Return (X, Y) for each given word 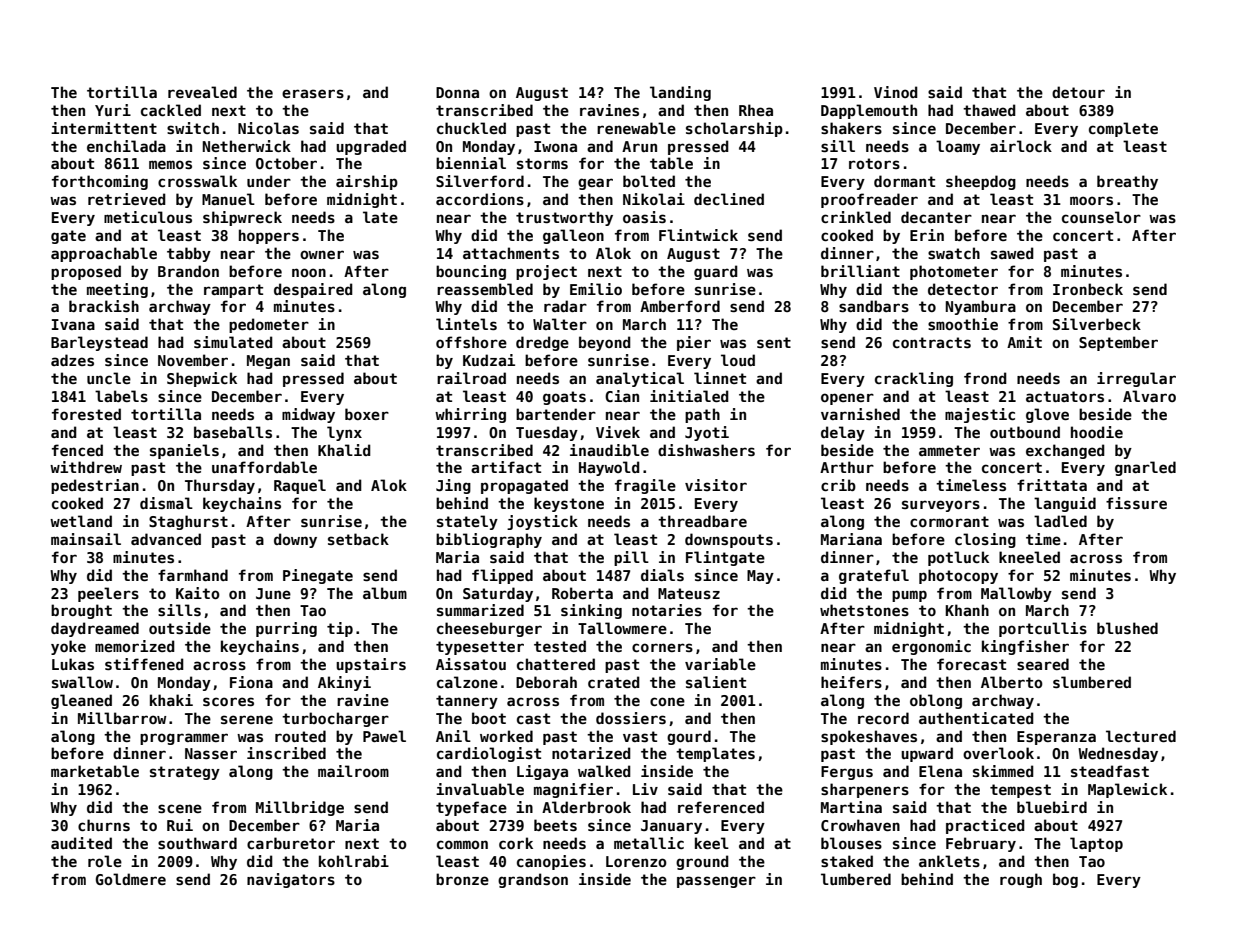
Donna (457, 92)
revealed (202, 92)
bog (1065, 880)
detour (1078, 92)
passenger (716, 882)
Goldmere (131, 879)
